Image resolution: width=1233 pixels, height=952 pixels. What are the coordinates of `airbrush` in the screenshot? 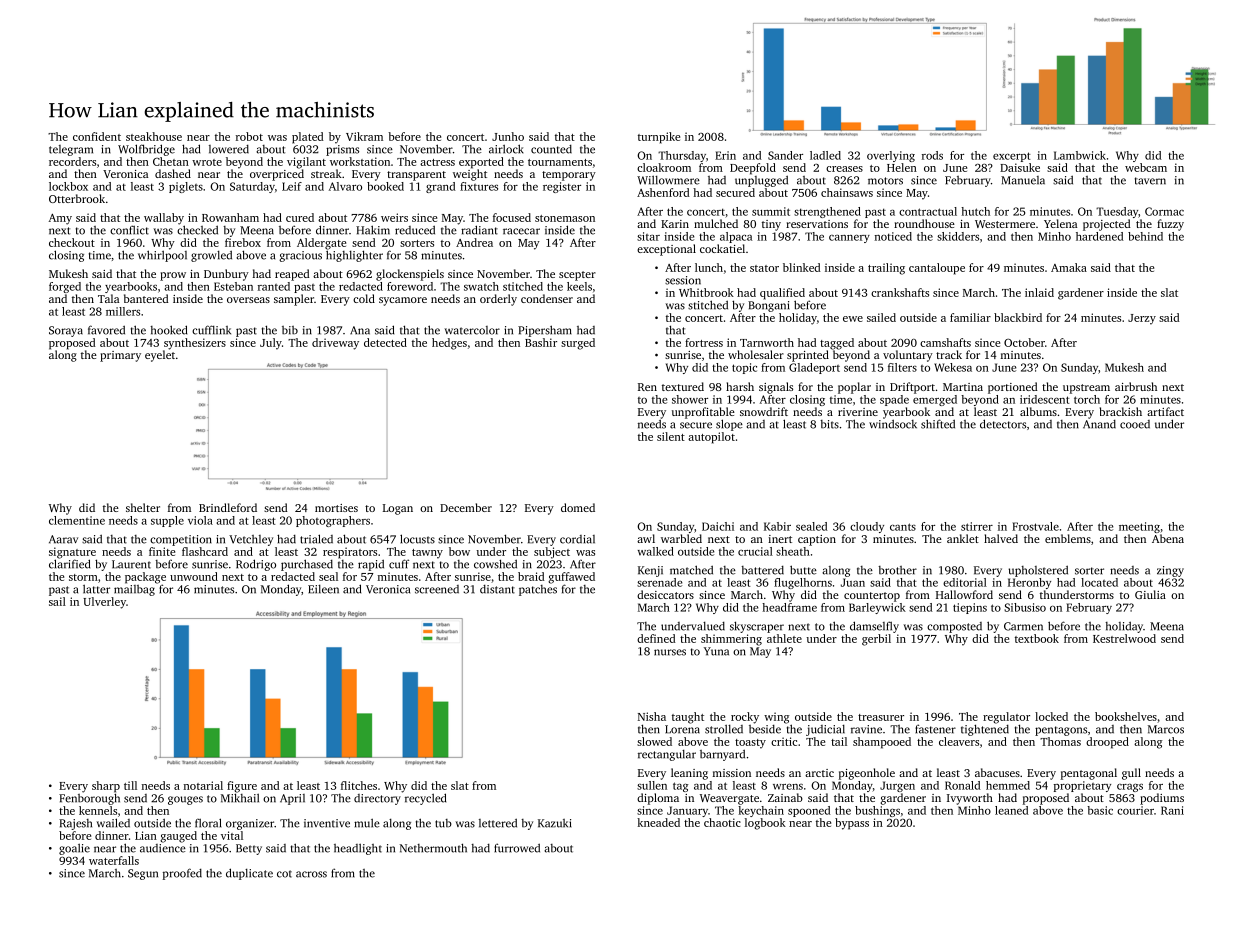 It's located at (1136, 386).
